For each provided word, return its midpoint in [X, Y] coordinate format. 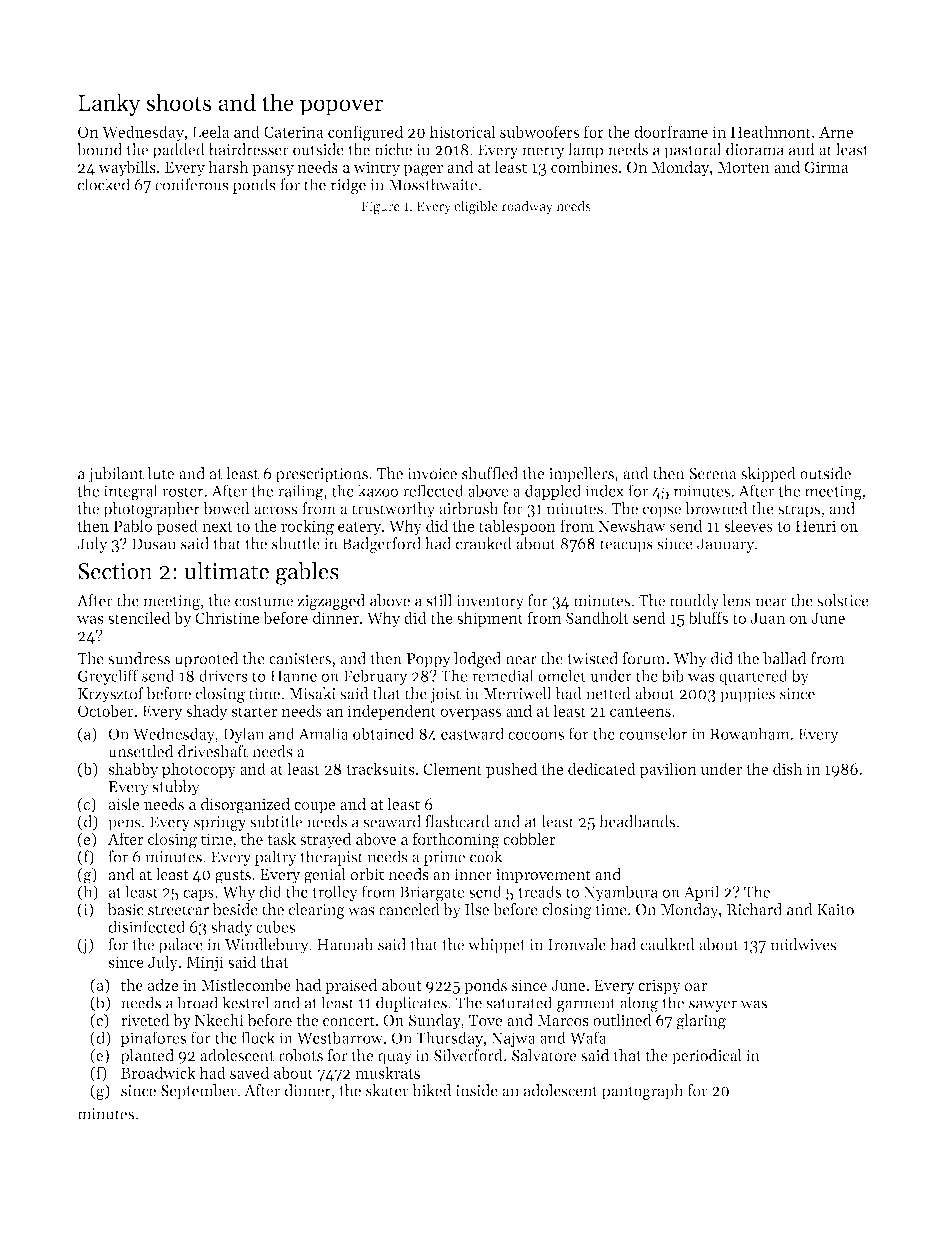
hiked [432, 1090]
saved [249, 1072]
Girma [826, 167]
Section [115, 571]
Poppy [429, 660]
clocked [104, 184]
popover [341, 107]
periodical [707, 1057]
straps [799, 511]
